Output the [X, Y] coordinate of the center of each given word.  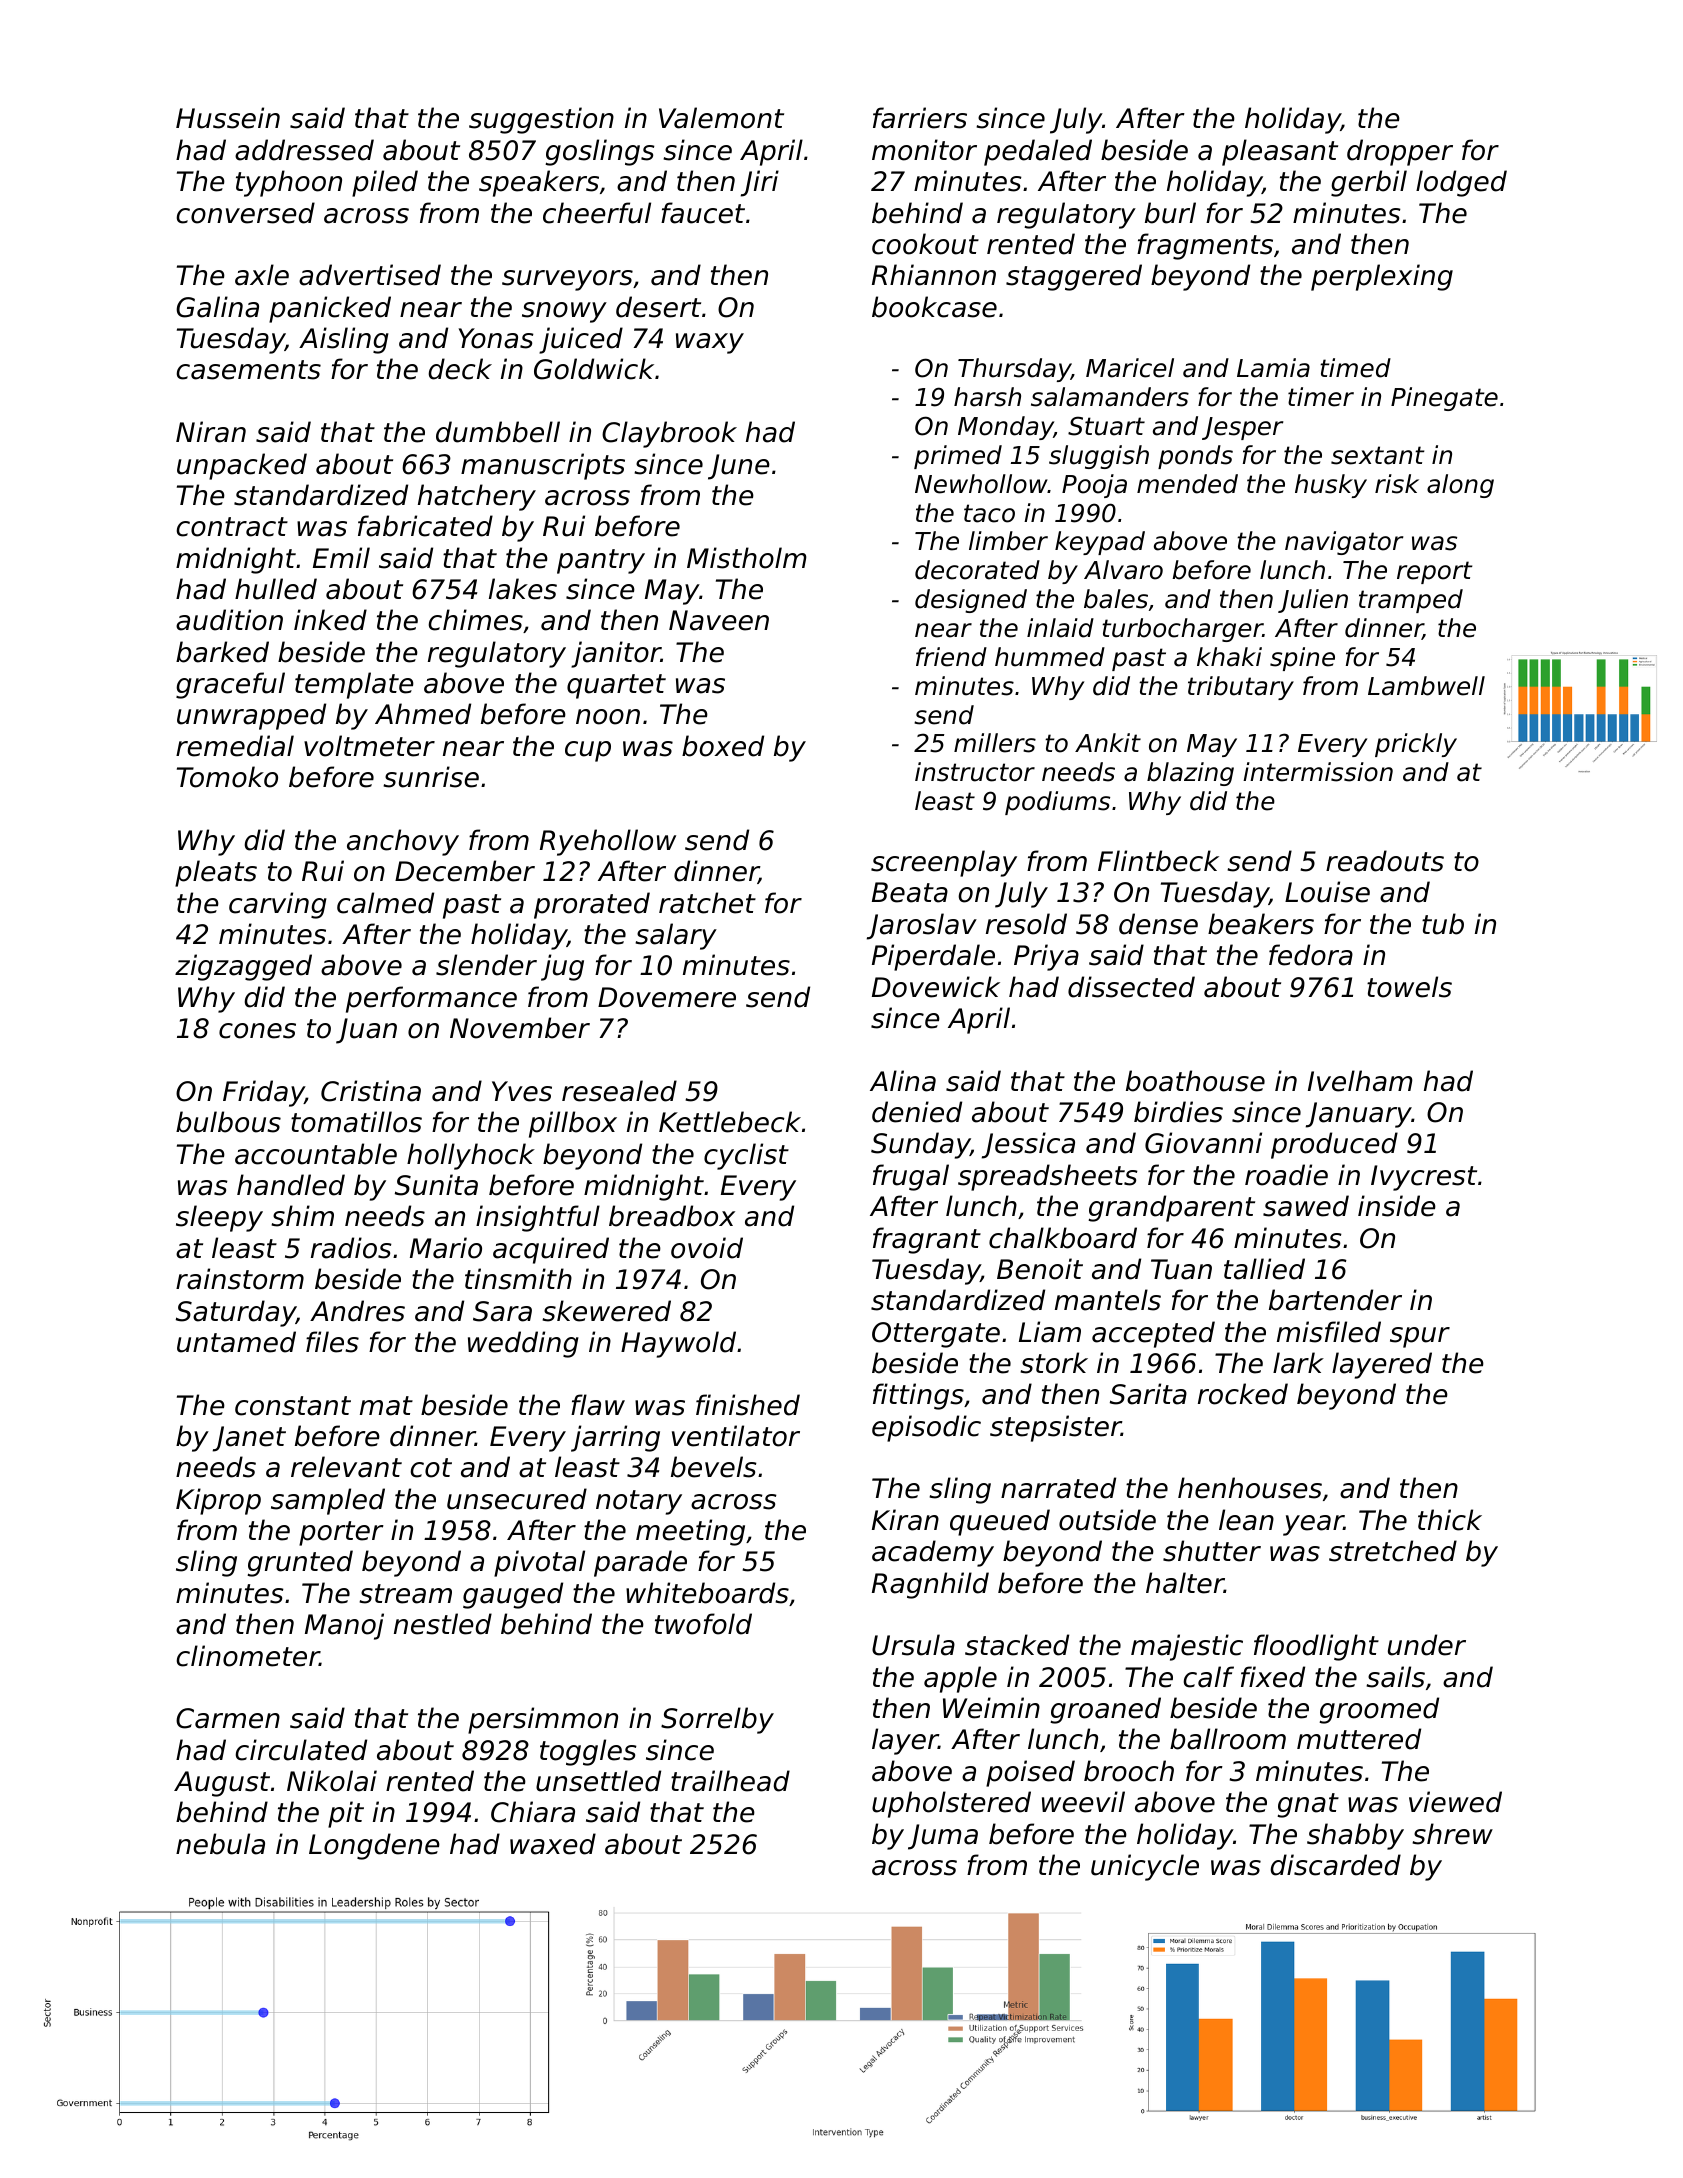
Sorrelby [717, 1720]
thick [1450, 1520]
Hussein [228, 118]
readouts [1385, 861]
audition [229, 620]
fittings [918, 1396]
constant [293, 1406]
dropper [1400, 152]
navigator [1344, 543]
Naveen [719, 620]
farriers [920, 118]
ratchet [707, 903]
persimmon [543, 1720]
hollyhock [471, 1156]
